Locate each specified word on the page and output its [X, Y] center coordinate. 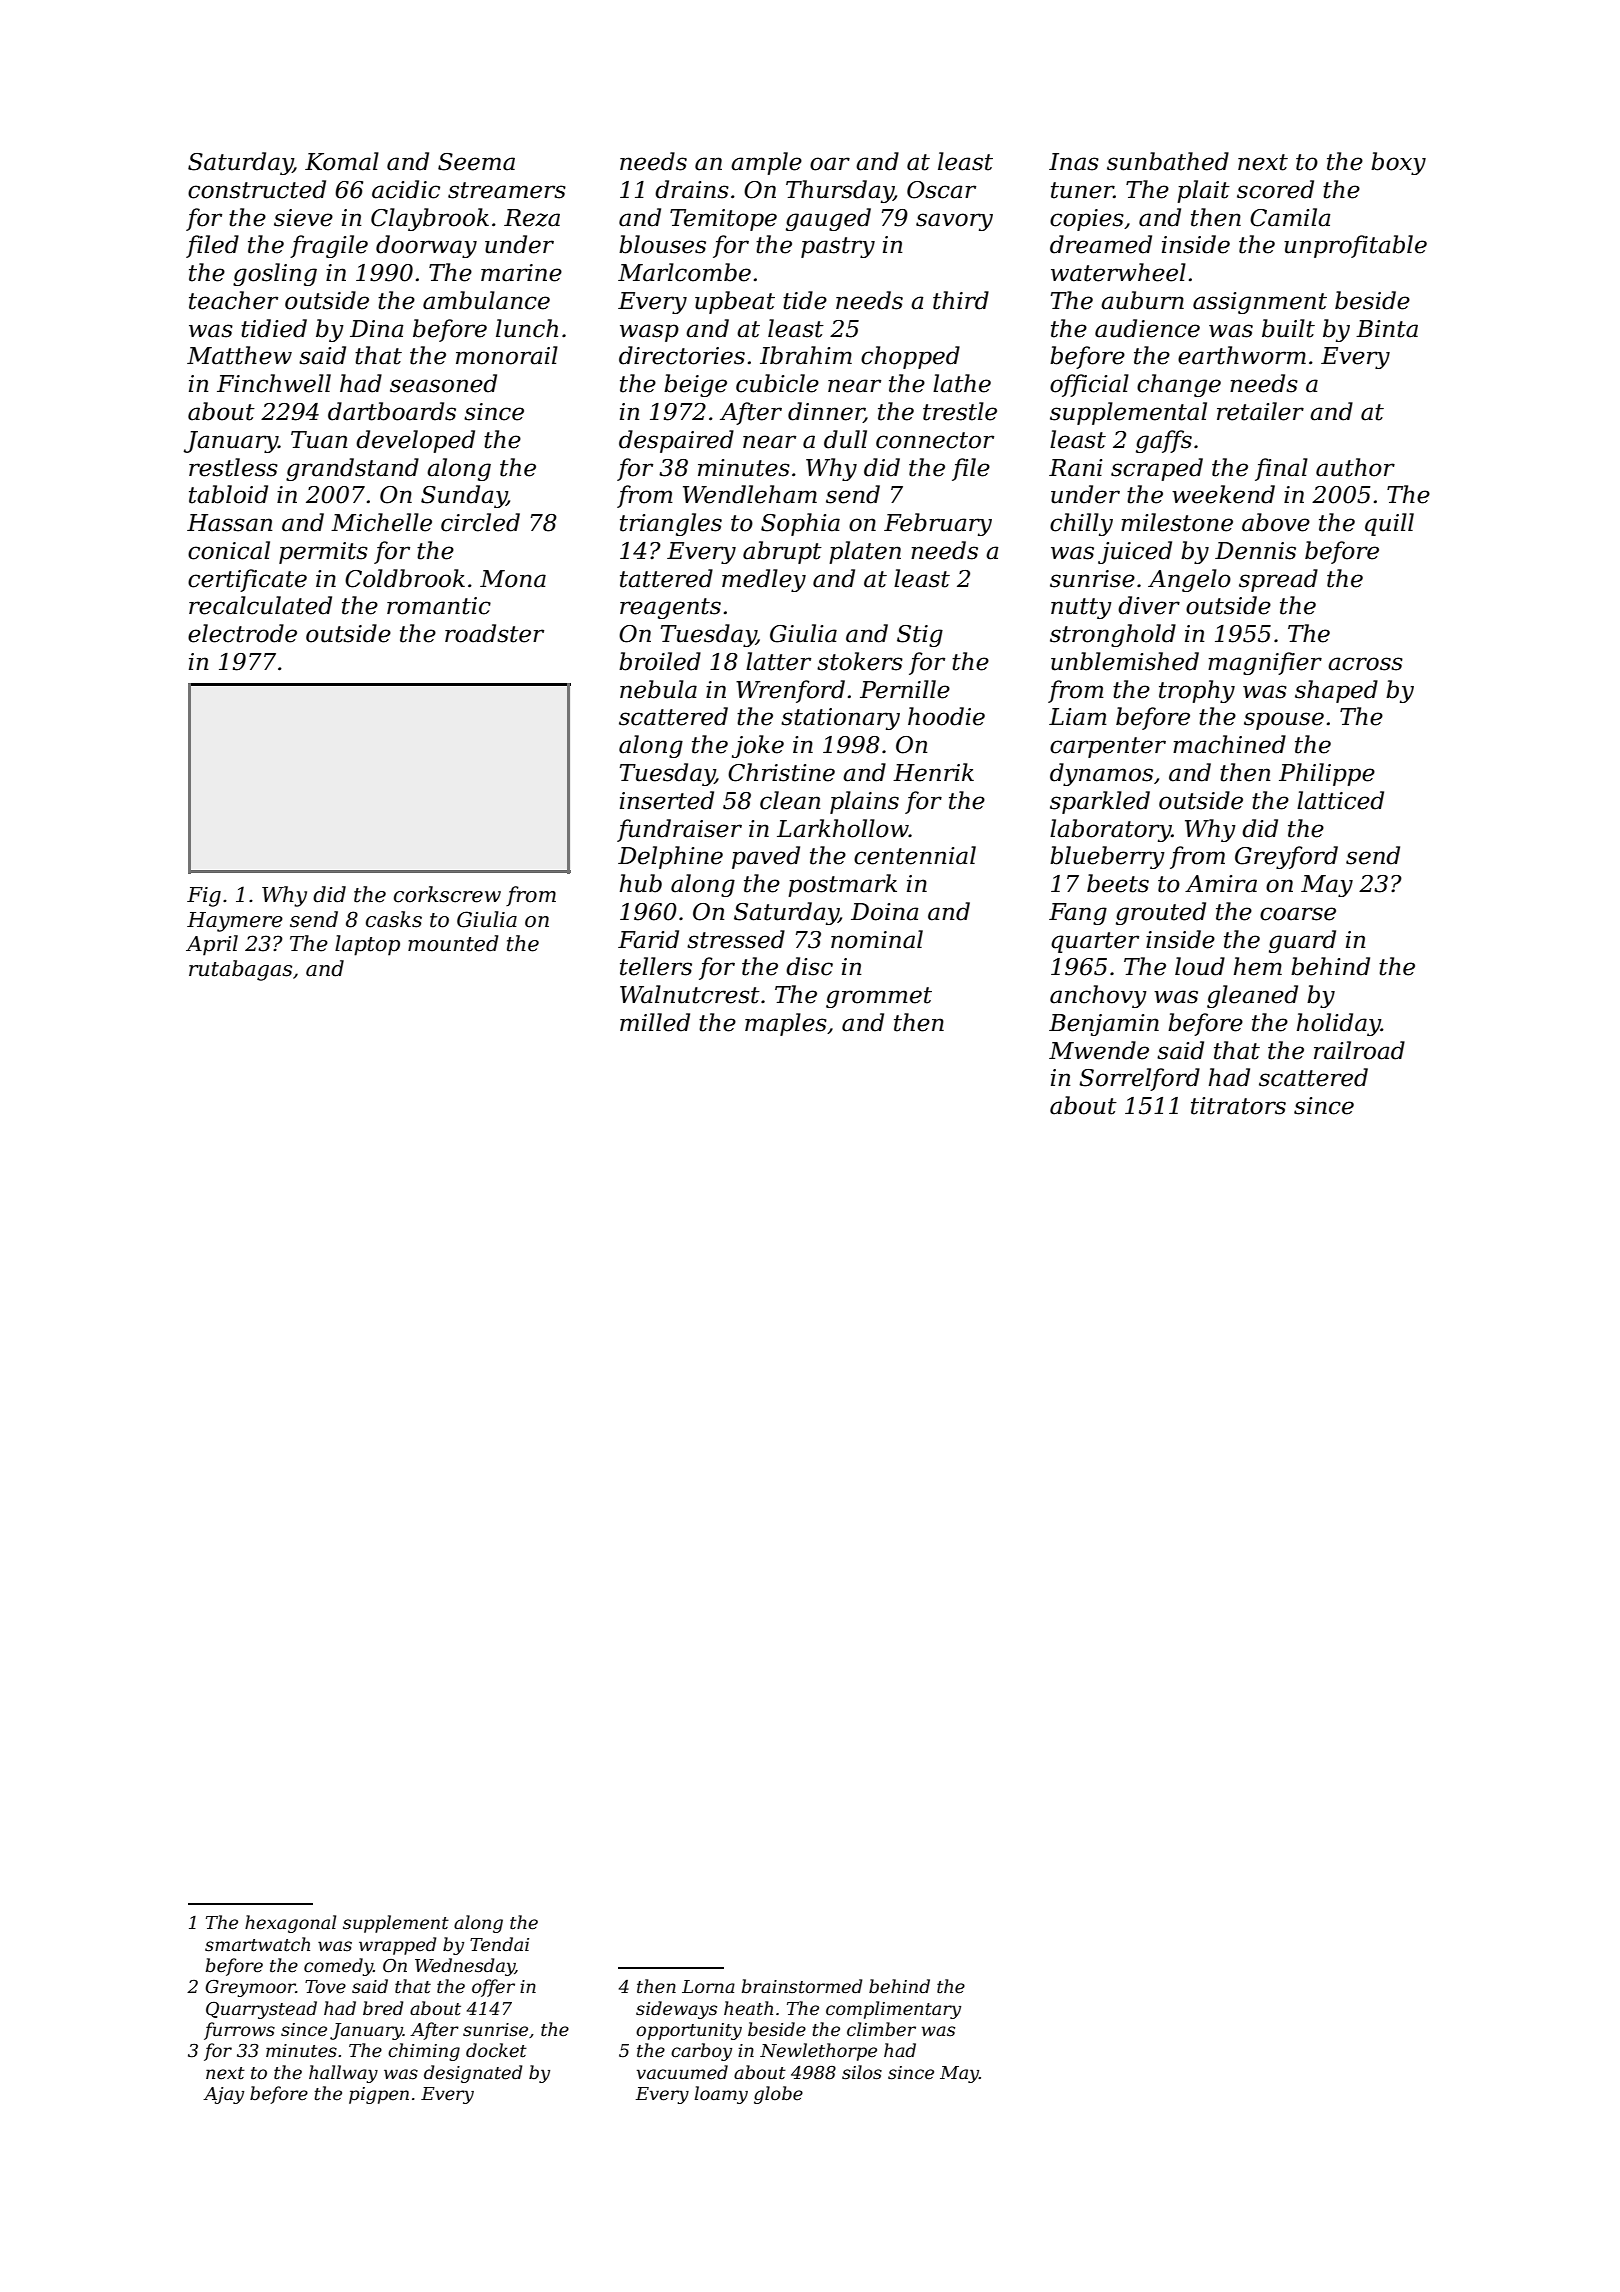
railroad [1359, 1050]
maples [786, 1024]
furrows [239, 2031]
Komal [342, 161]
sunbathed [1168, 161]
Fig [204, 897]
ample [766, 163]
